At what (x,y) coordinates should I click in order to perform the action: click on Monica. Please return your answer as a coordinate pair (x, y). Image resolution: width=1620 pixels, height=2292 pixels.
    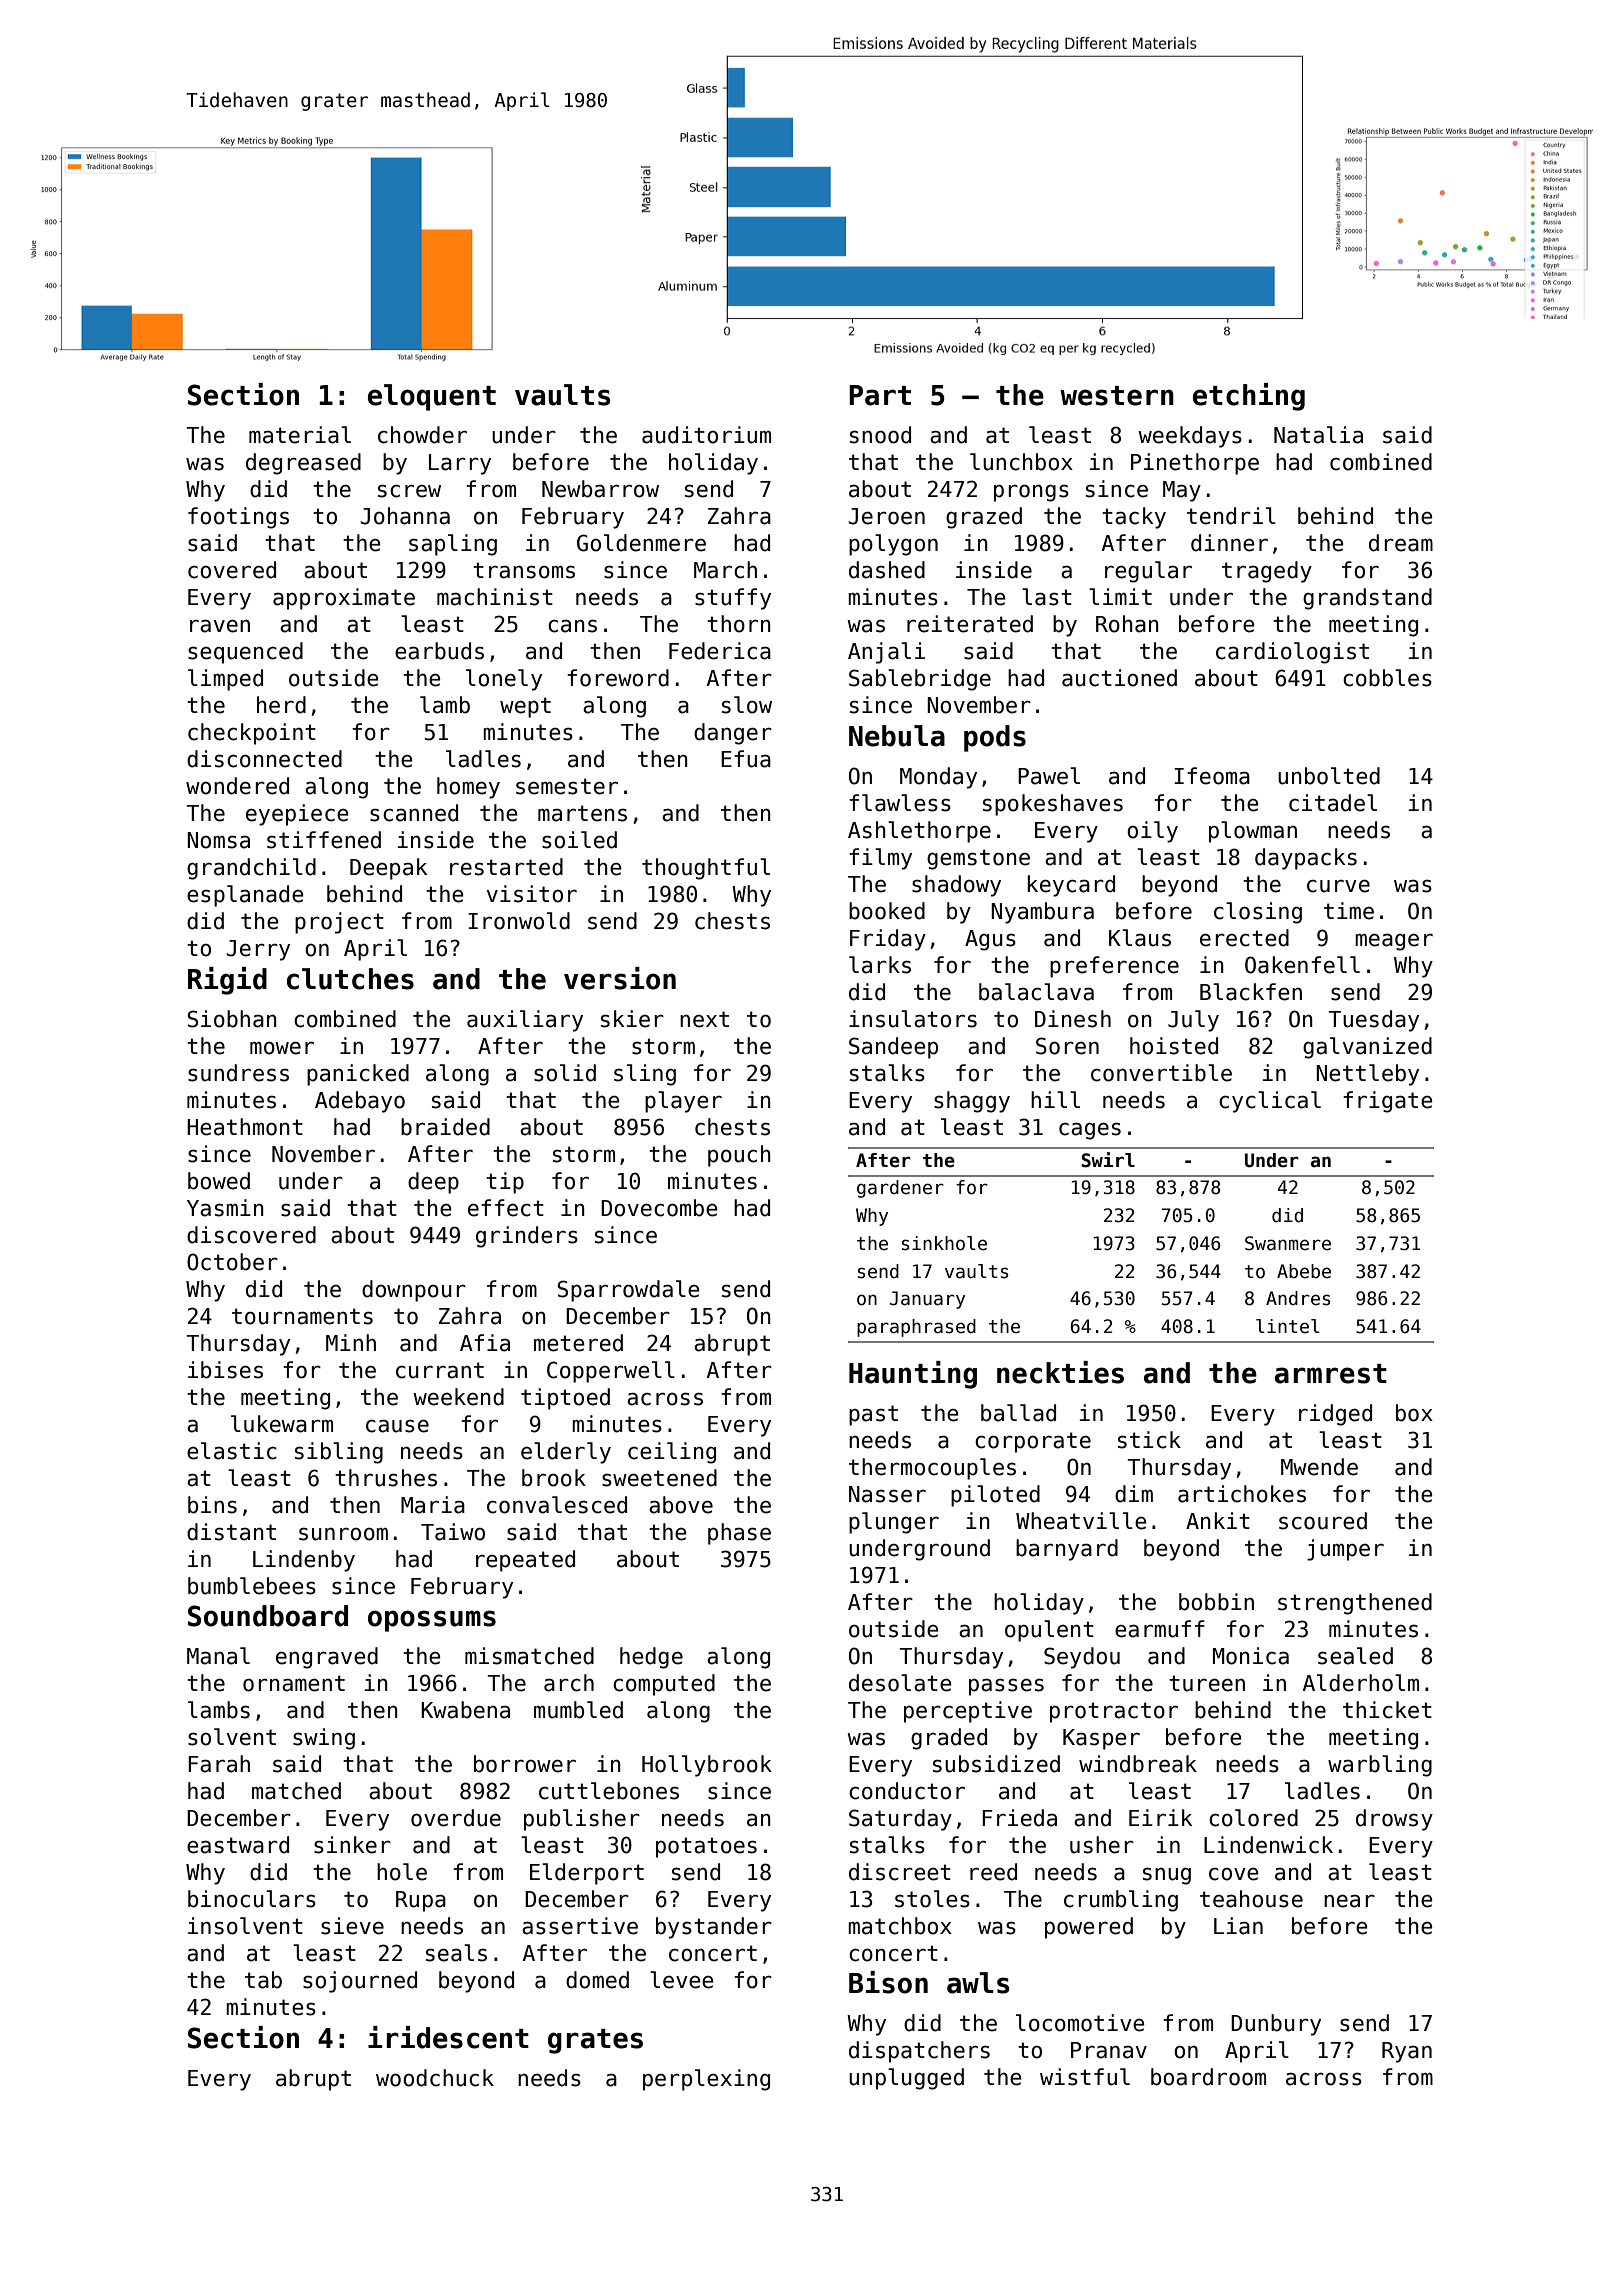
    Looking at the image, I should click on (1251, 1656).
